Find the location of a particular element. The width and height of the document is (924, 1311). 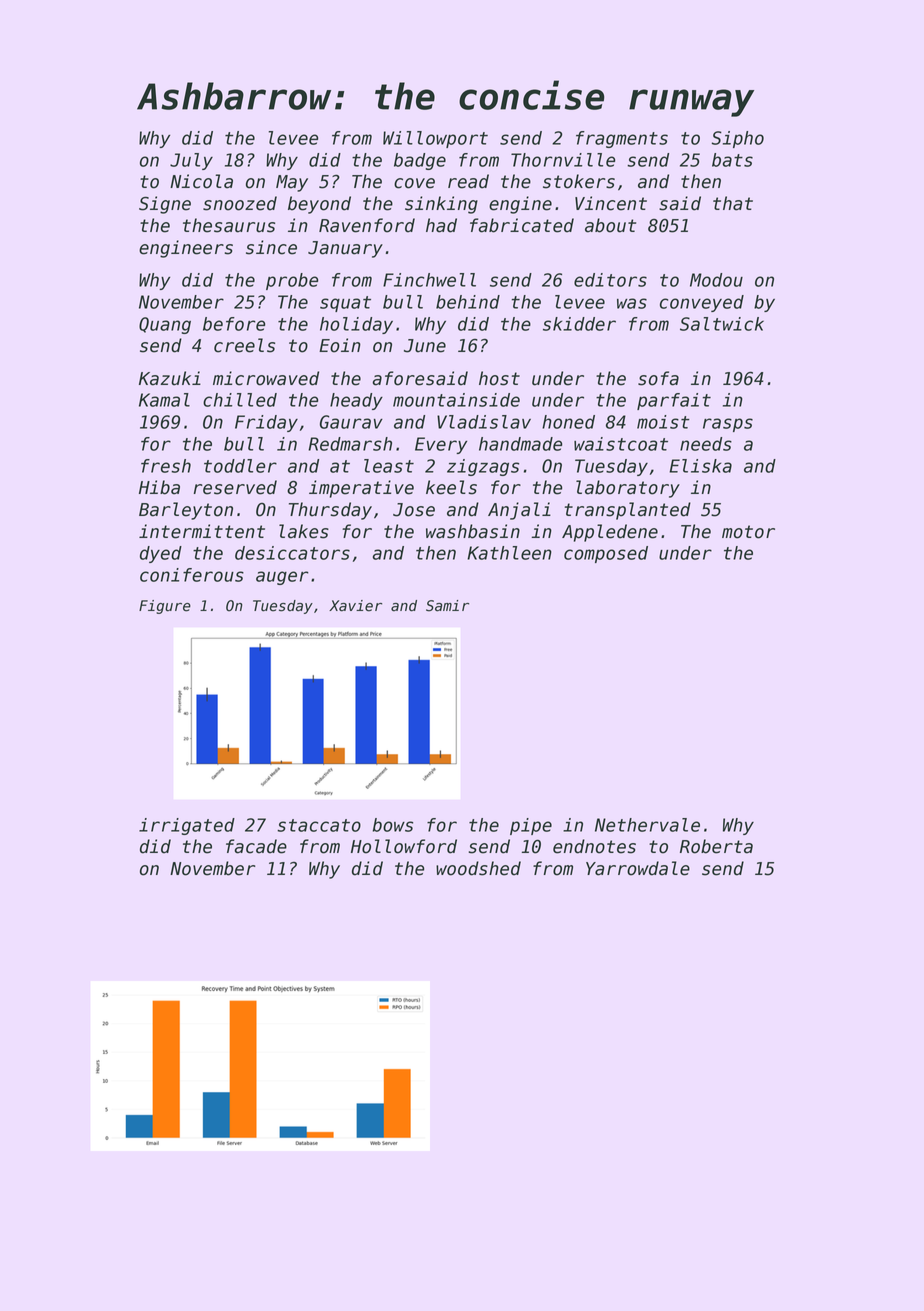

snoozed is located at coordinates (240, 203).
